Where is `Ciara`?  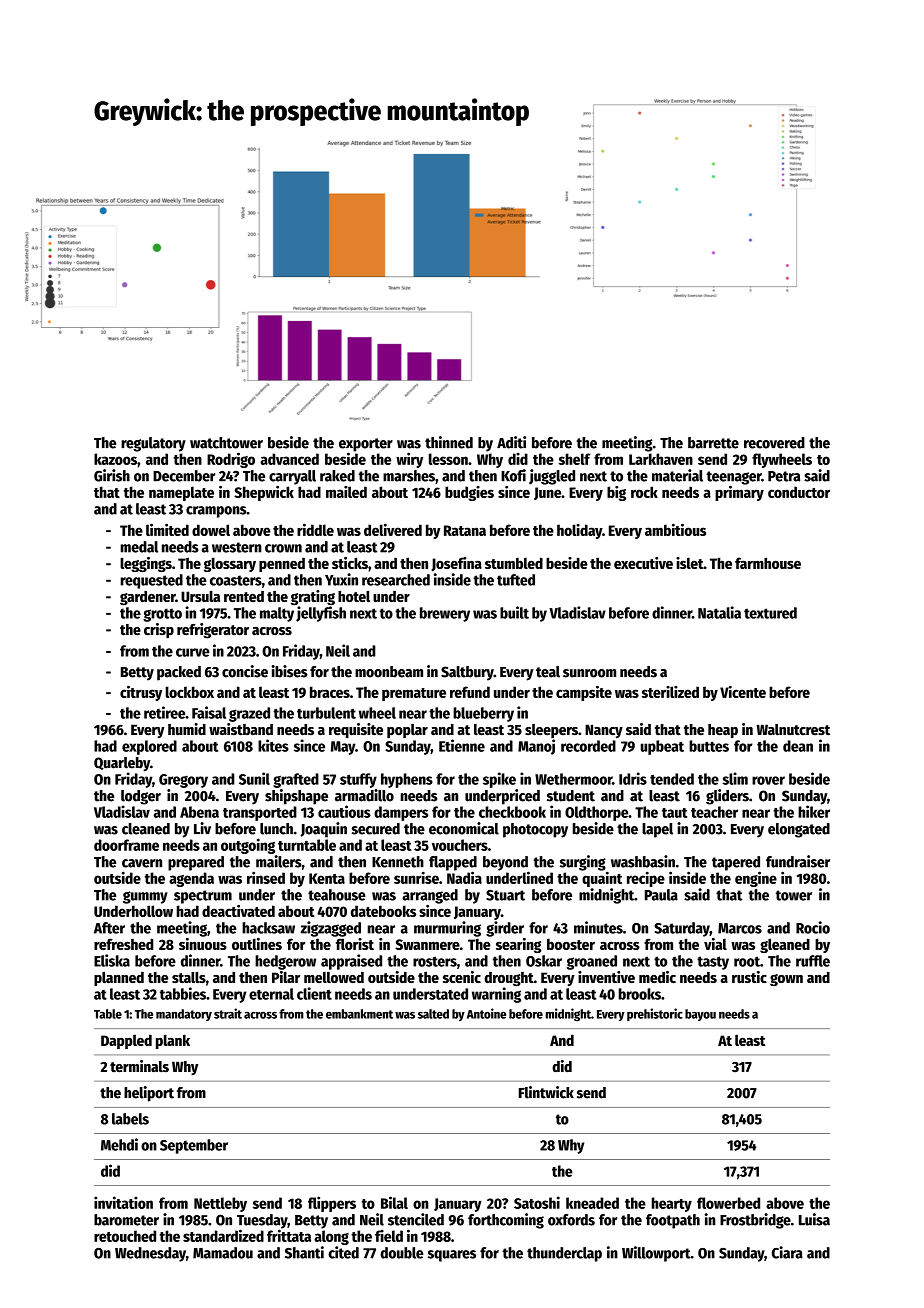 Ciara is located at coordinates (787, 1252).
